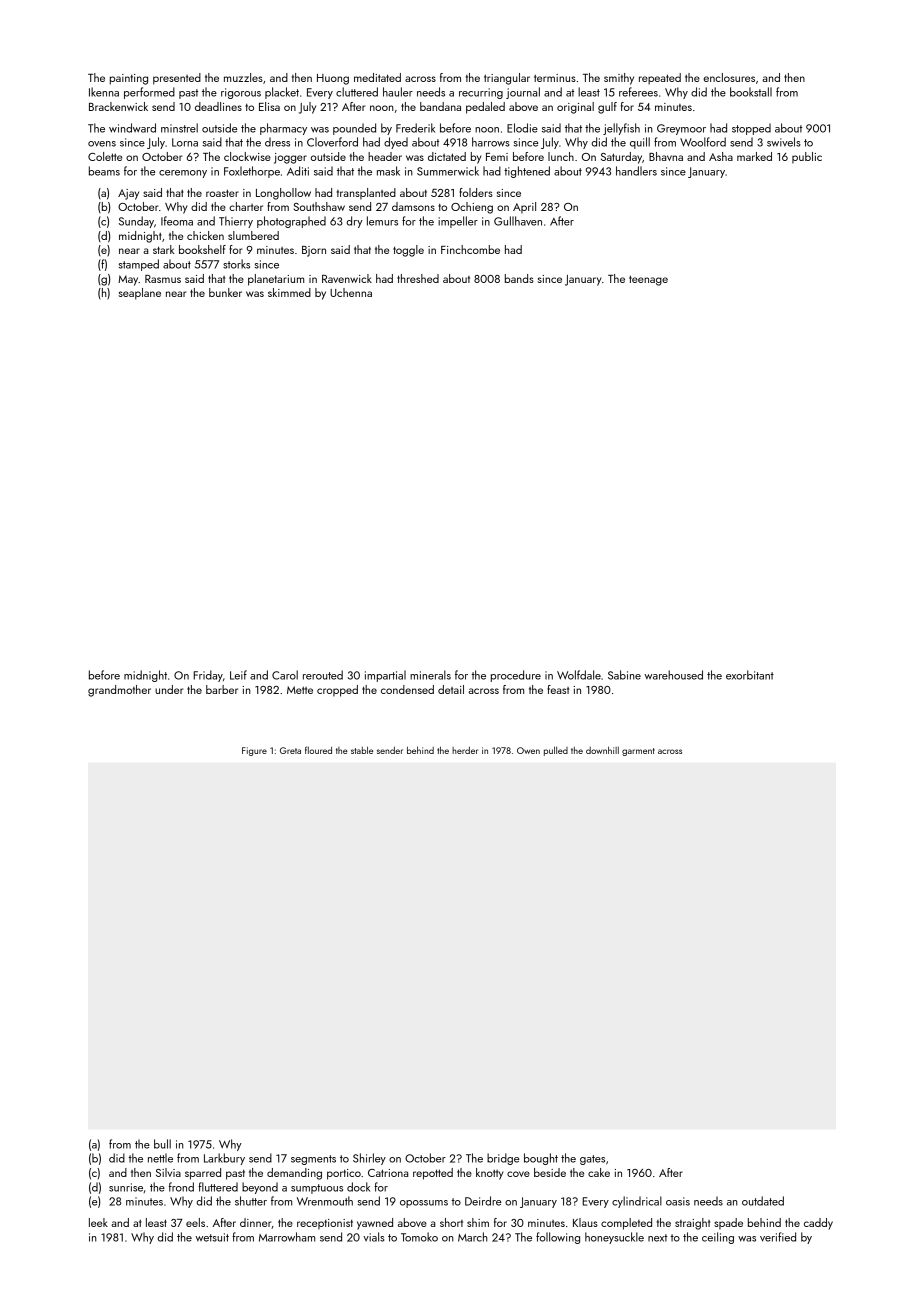  I want to click on March, so click(473, 1237).
